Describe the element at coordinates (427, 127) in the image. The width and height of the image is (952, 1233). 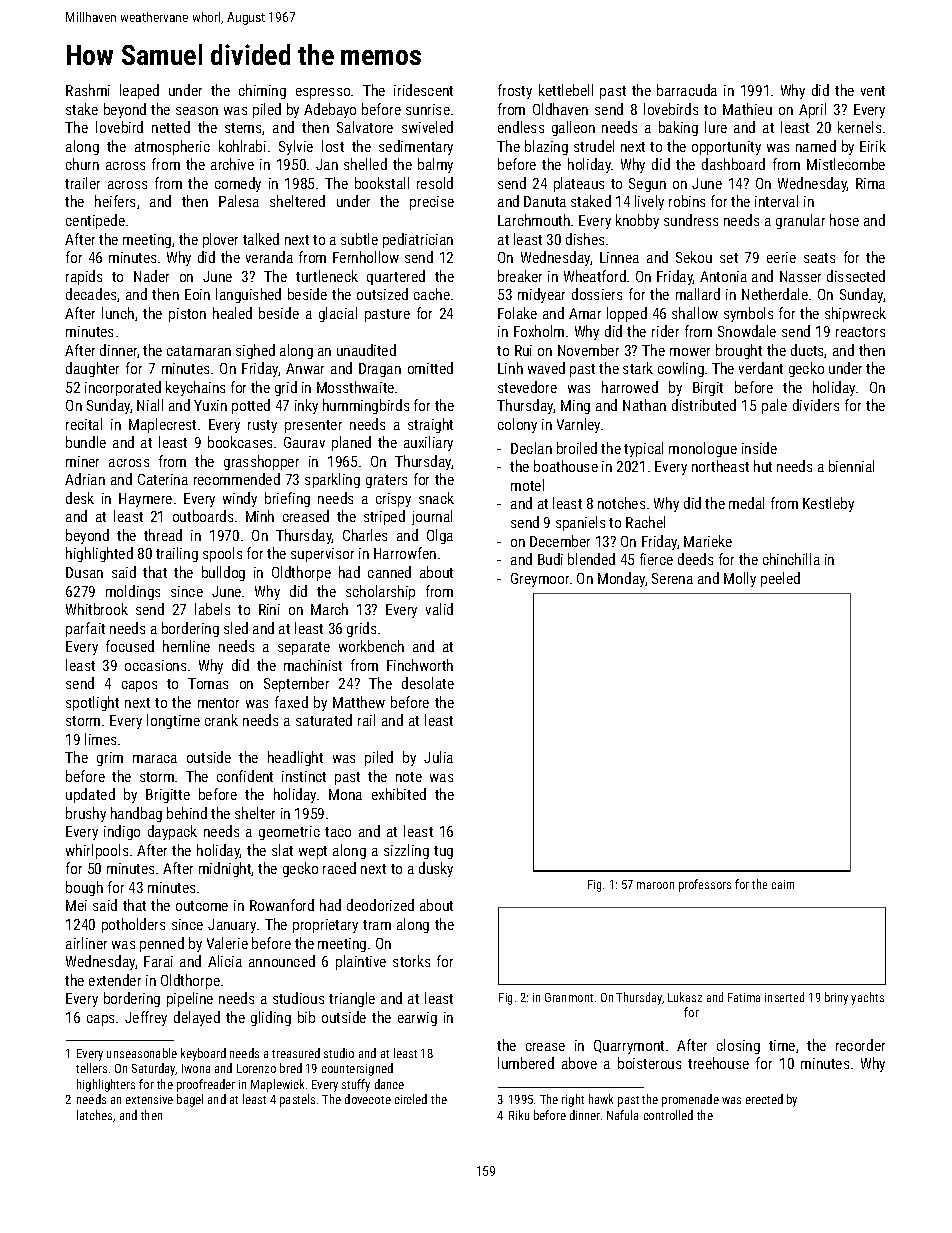
I see `swiveled` at that location.
